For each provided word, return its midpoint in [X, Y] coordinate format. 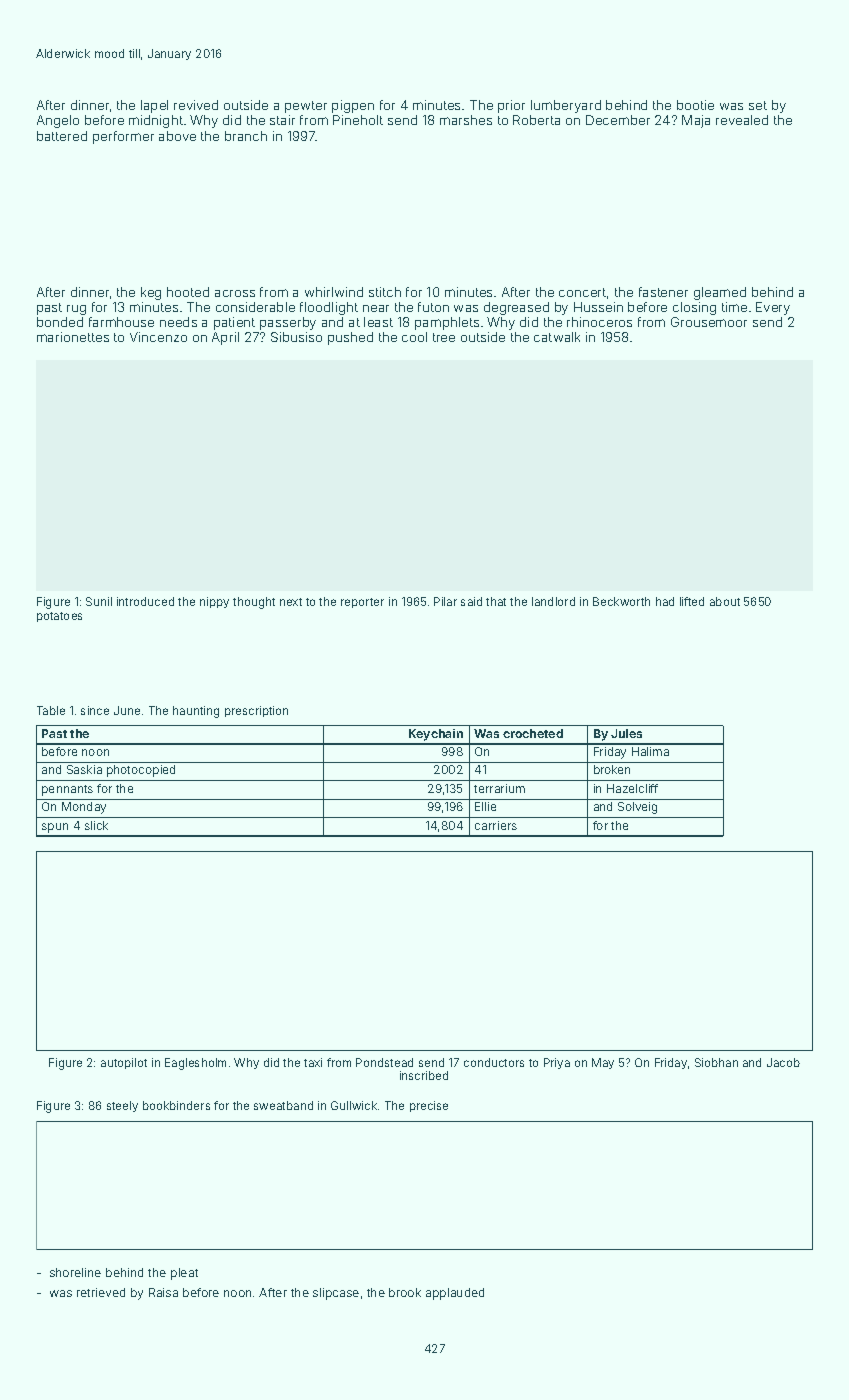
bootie [695, 105]
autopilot [124, 1063]
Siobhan [716, 1062]
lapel [154, 106]
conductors [494, 1062]
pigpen [353, 106]
